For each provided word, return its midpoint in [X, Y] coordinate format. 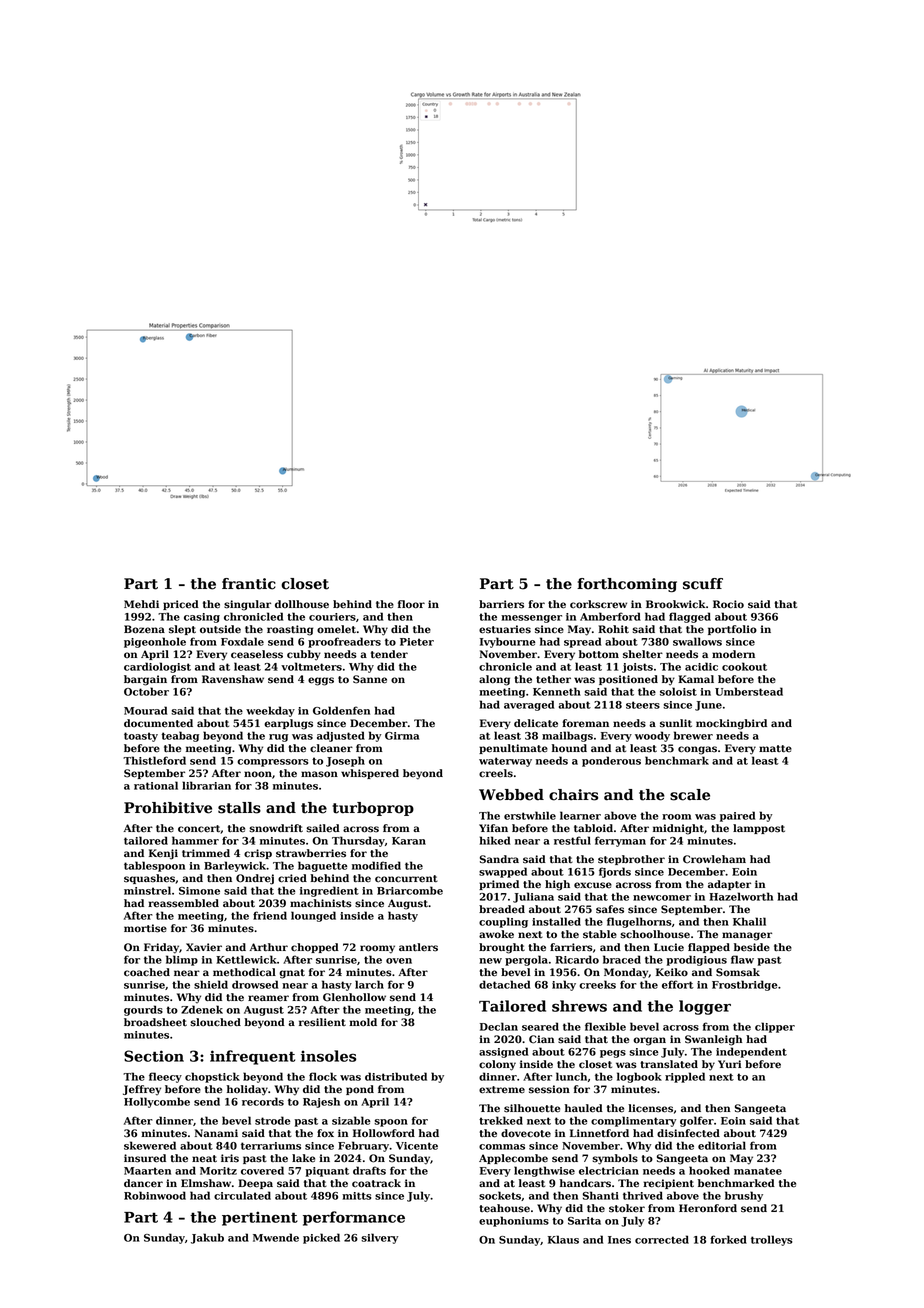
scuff [703, 584]
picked [321, 1238]
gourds [143, 1010]
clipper [775, 1027]
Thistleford [154, 760]
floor [411, 604]
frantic [249, 584]
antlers [418, 947]
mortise [145, 928]
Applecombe [513, 1159]
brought [502, 948]
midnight [678, 829]
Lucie [669, 947]
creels [496, 773]
